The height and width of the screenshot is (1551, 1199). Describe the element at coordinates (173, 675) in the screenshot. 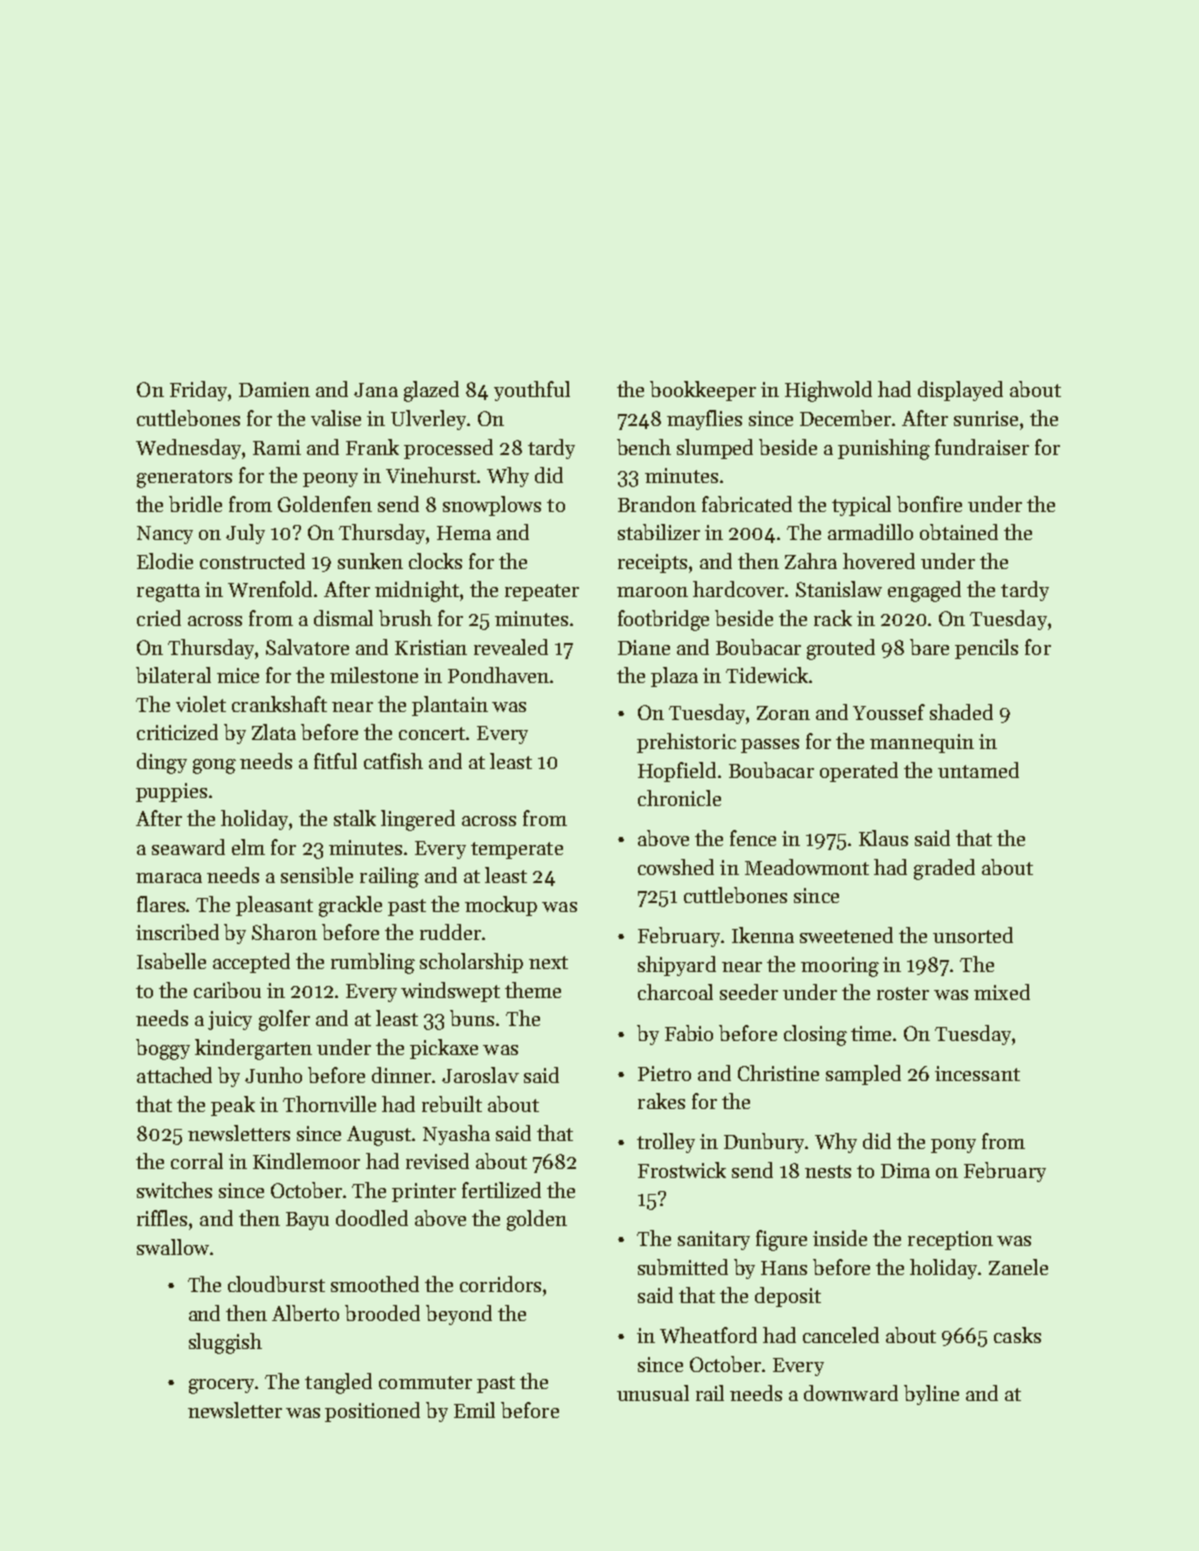

I see `bilateral` at that location.
